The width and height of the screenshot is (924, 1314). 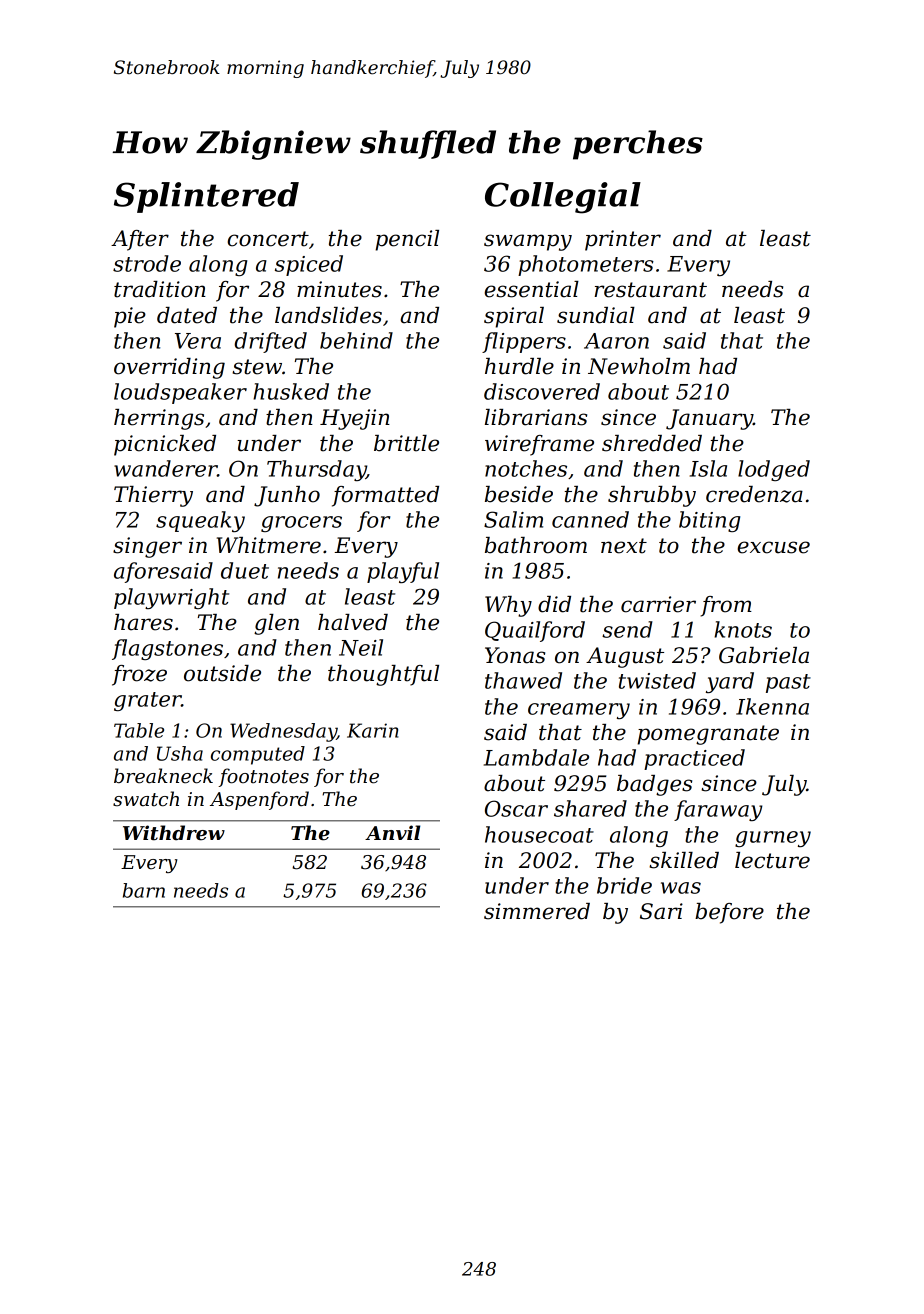 What do you see at coordinates (539, 834) in the screenshot?
I see `housecoat` at bounding box center [539, 834].
